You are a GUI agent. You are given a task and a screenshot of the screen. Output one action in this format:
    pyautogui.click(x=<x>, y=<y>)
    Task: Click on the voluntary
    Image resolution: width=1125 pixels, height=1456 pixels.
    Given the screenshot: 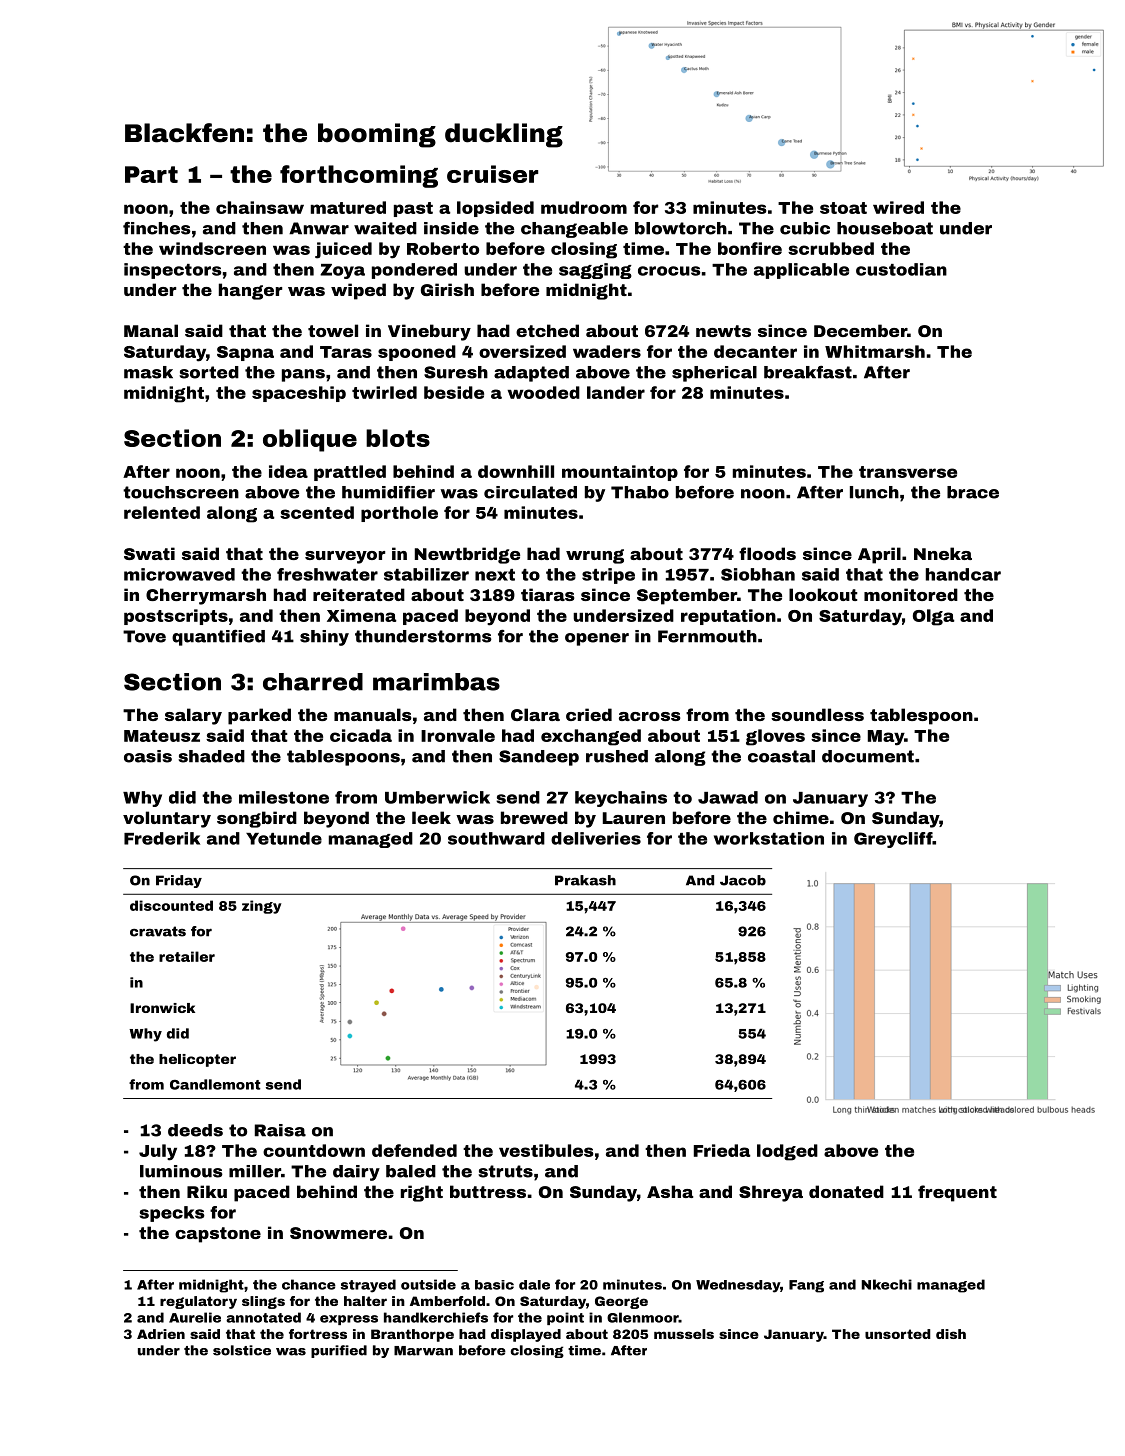 What is the action you would take?
    pyautogui.click(x=167, y=819)
